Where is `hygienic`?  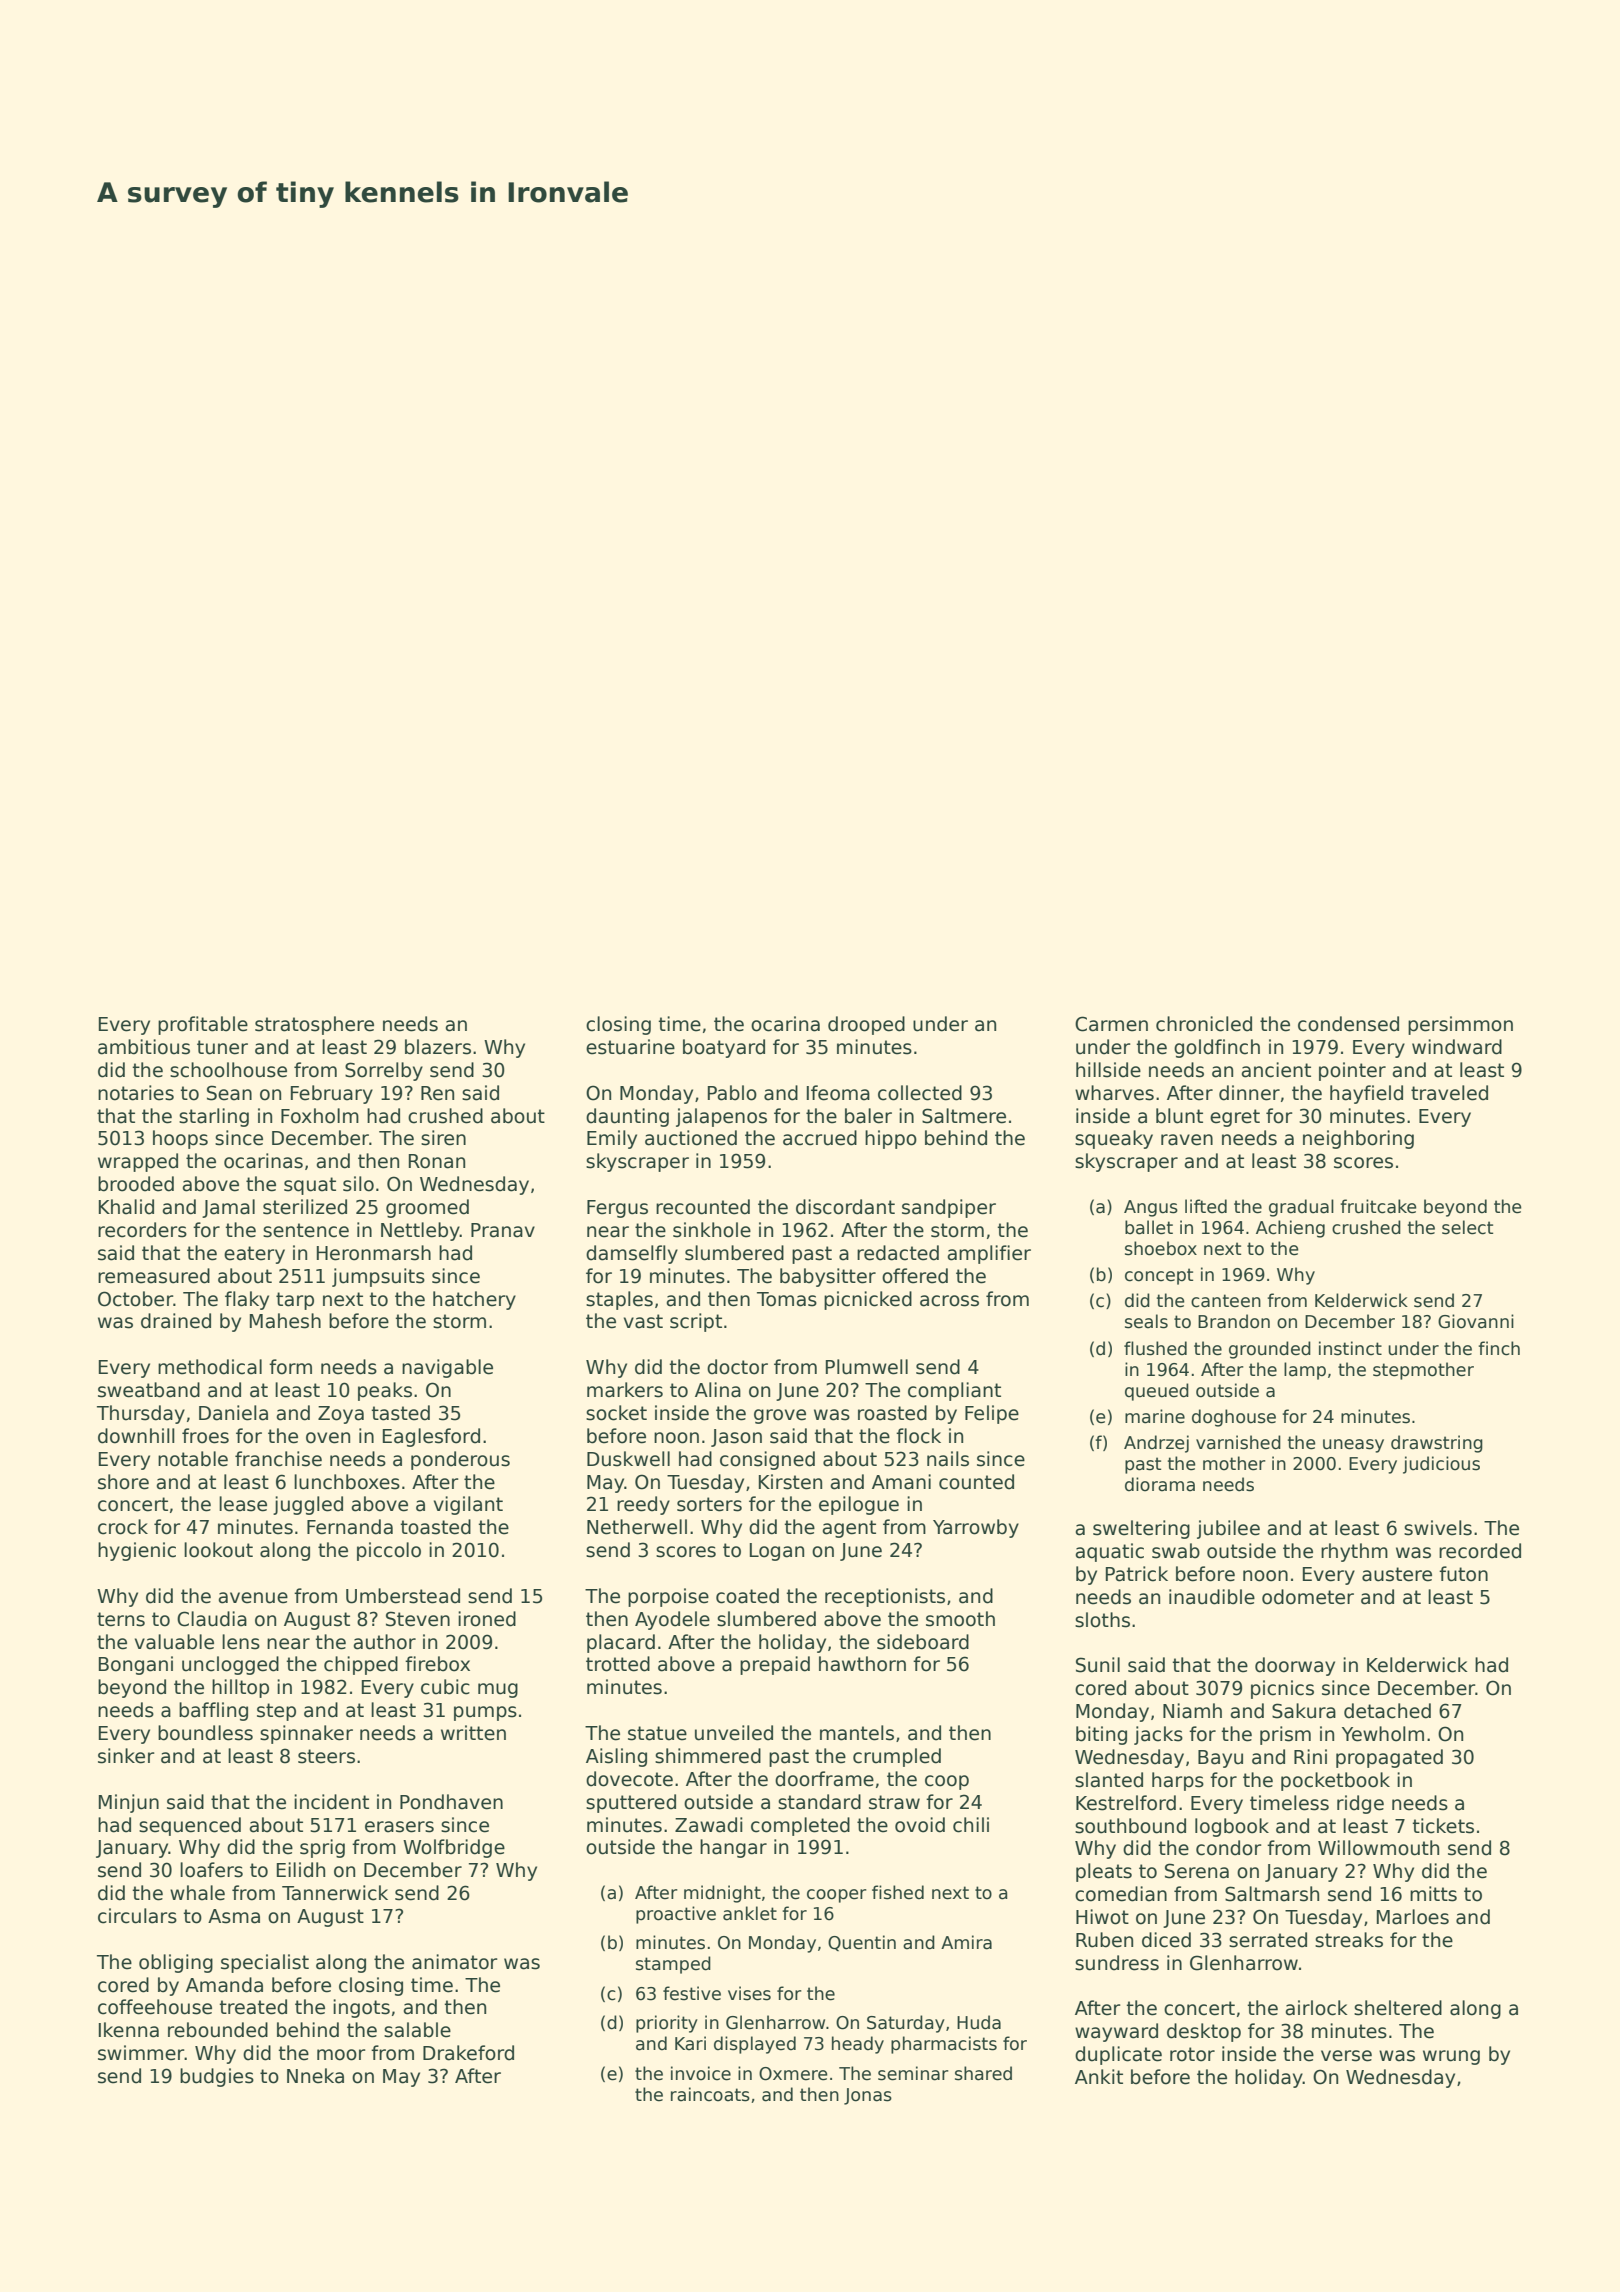
hygienic is located at coordinates (137, 1551).
